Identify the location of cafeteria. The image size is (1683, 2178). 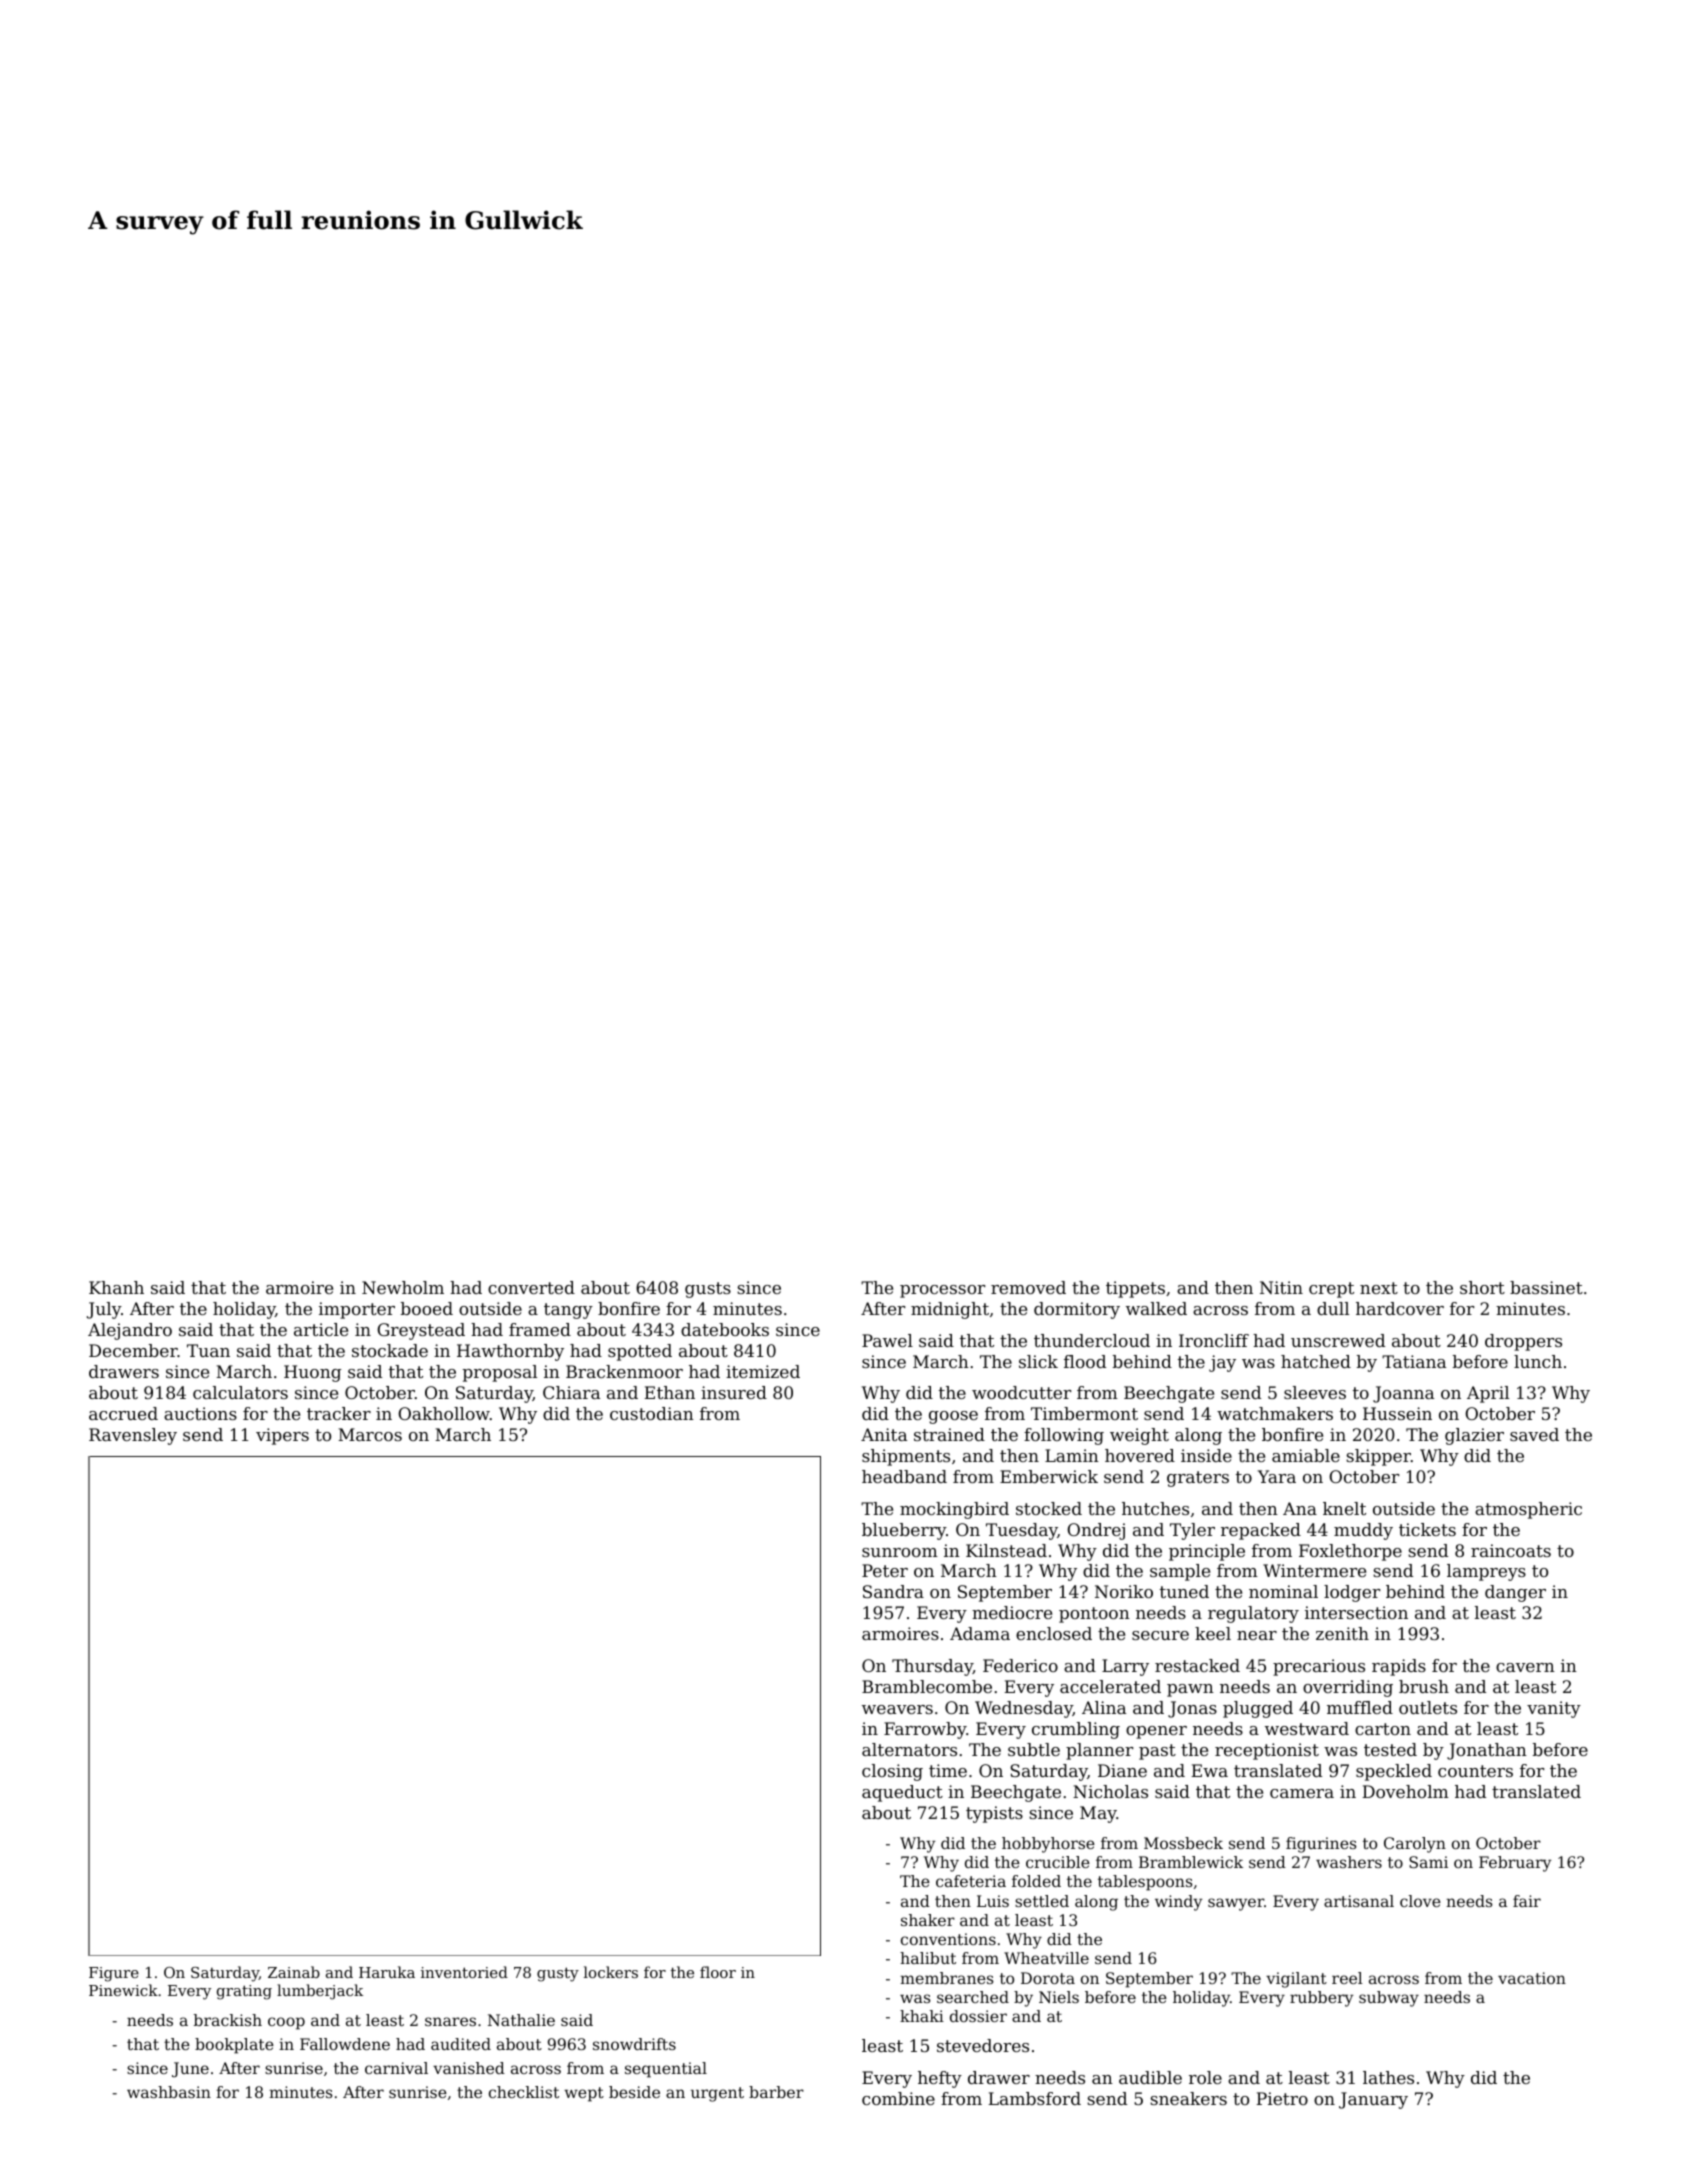
(971, 1881).
